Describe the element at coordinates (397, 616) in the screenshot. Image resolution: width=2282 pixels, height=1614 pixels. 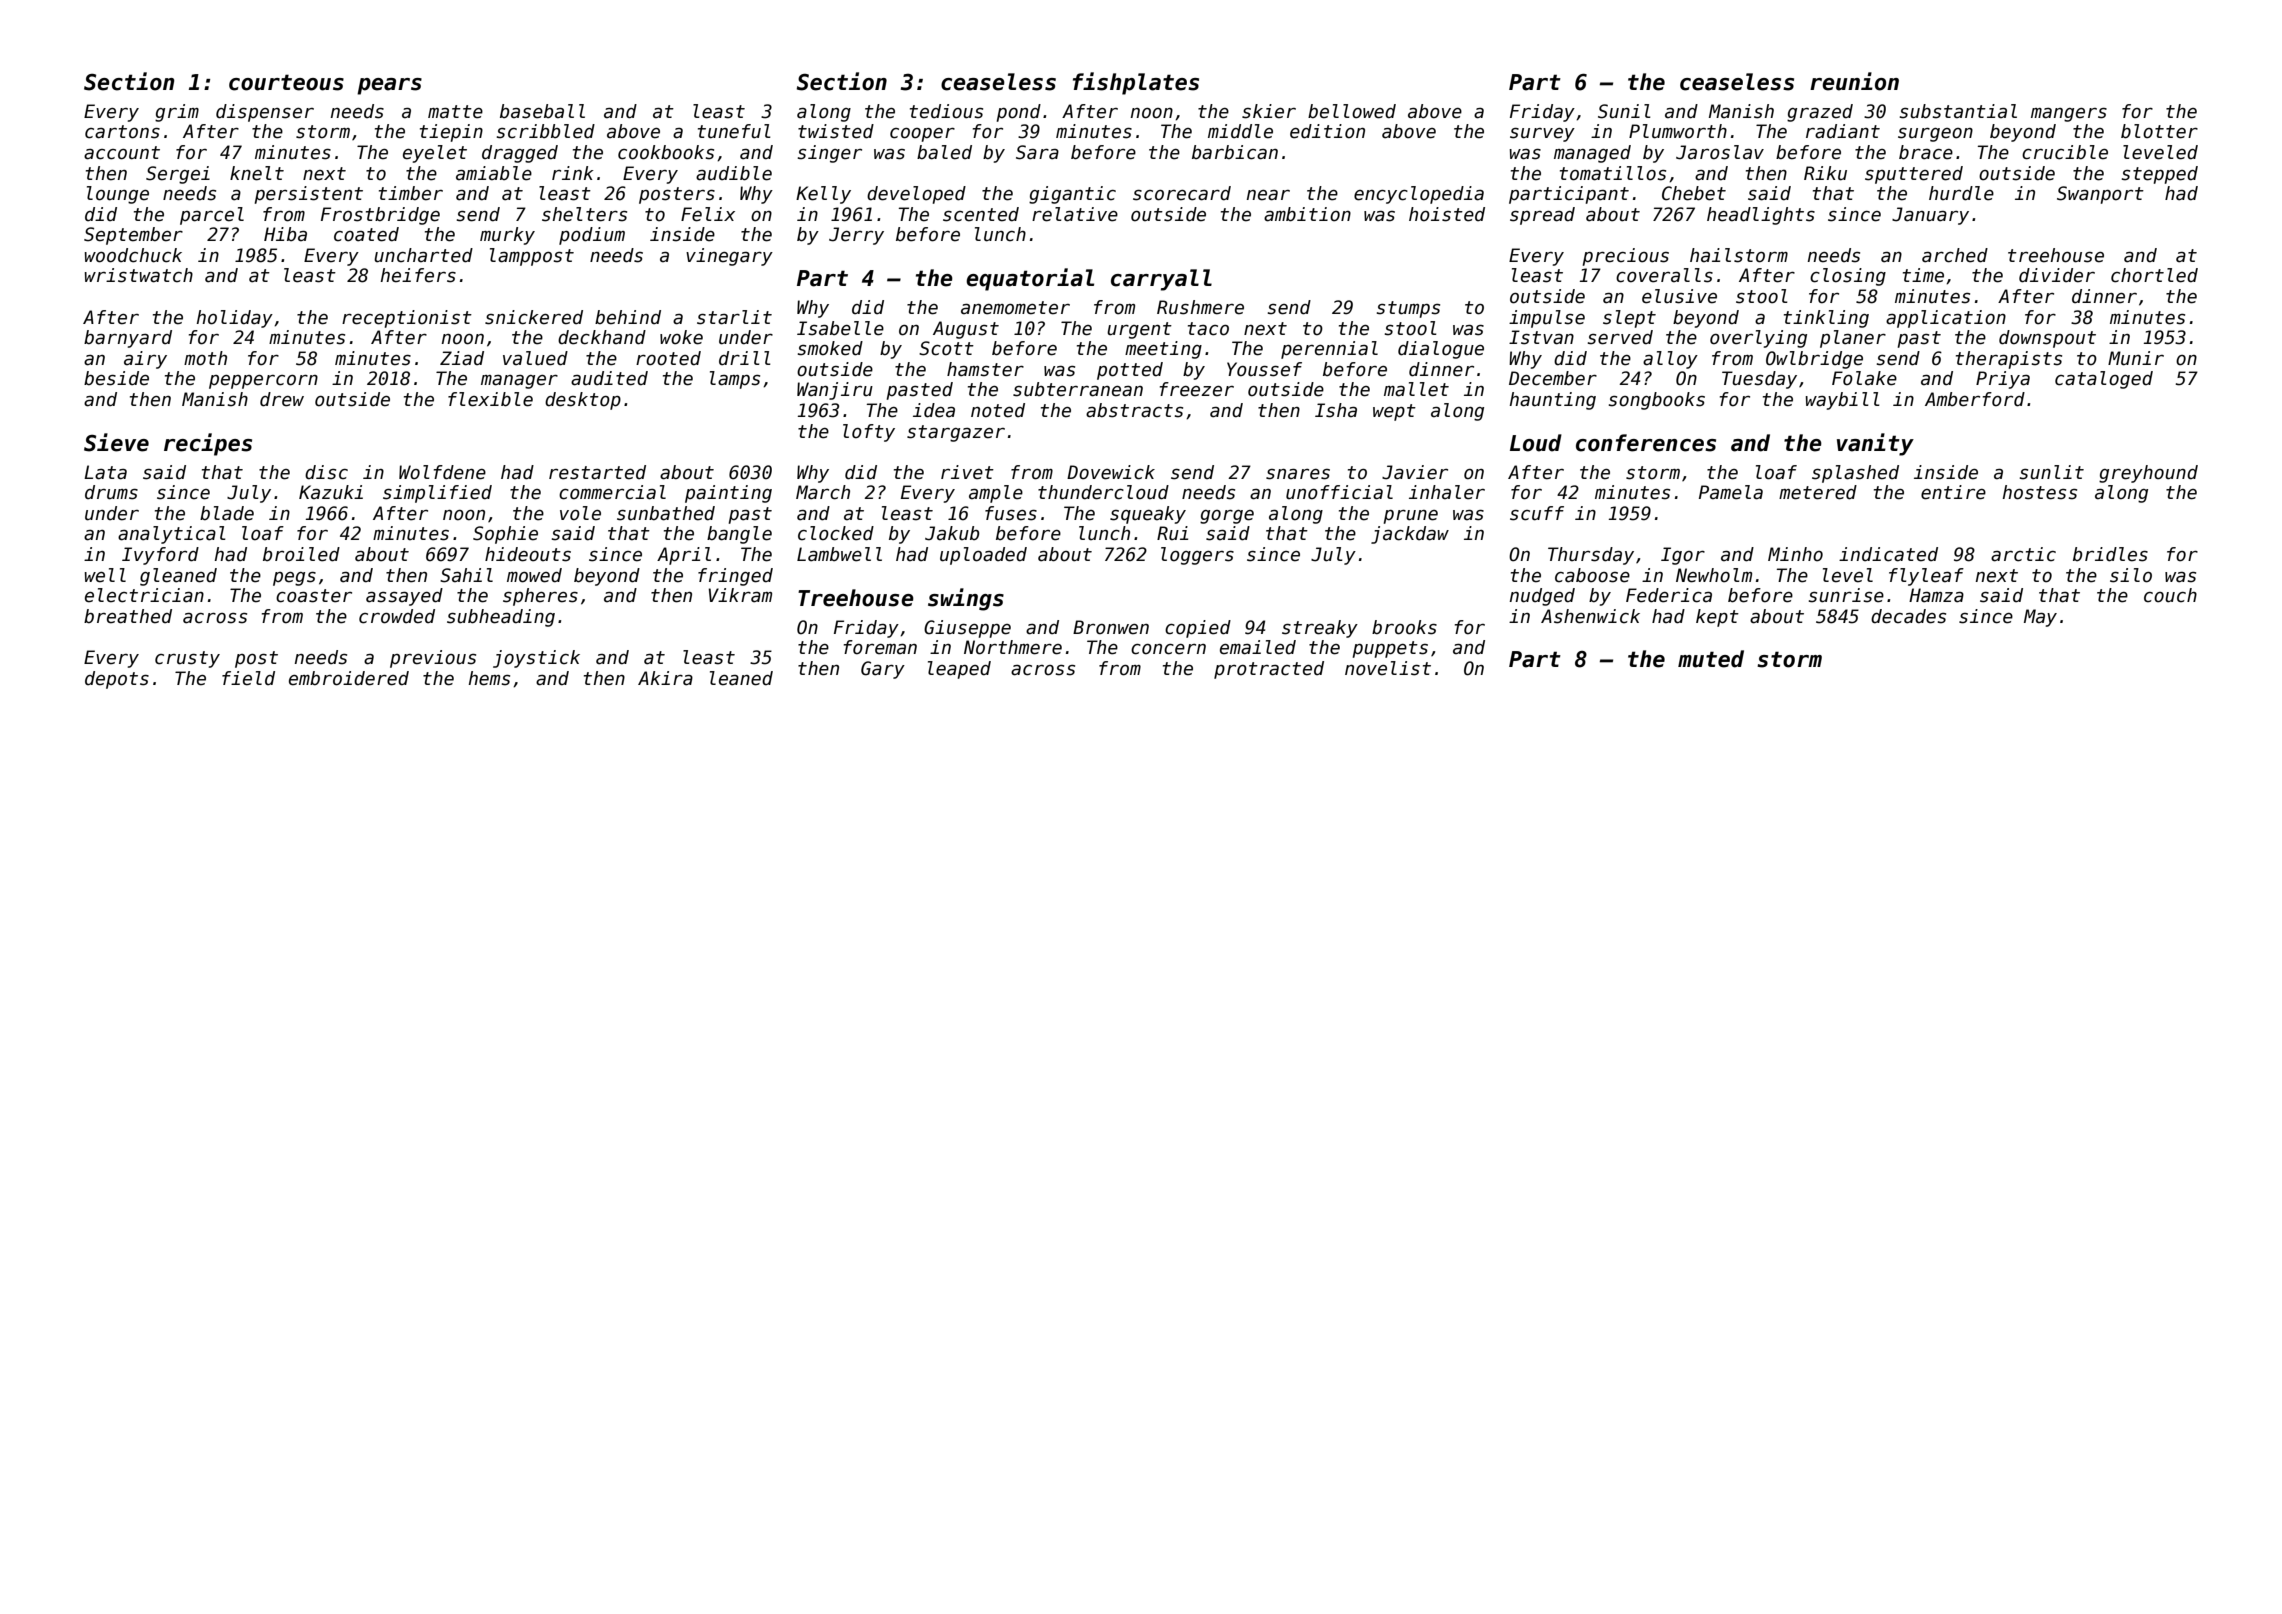
I see `crowded` at that location.
